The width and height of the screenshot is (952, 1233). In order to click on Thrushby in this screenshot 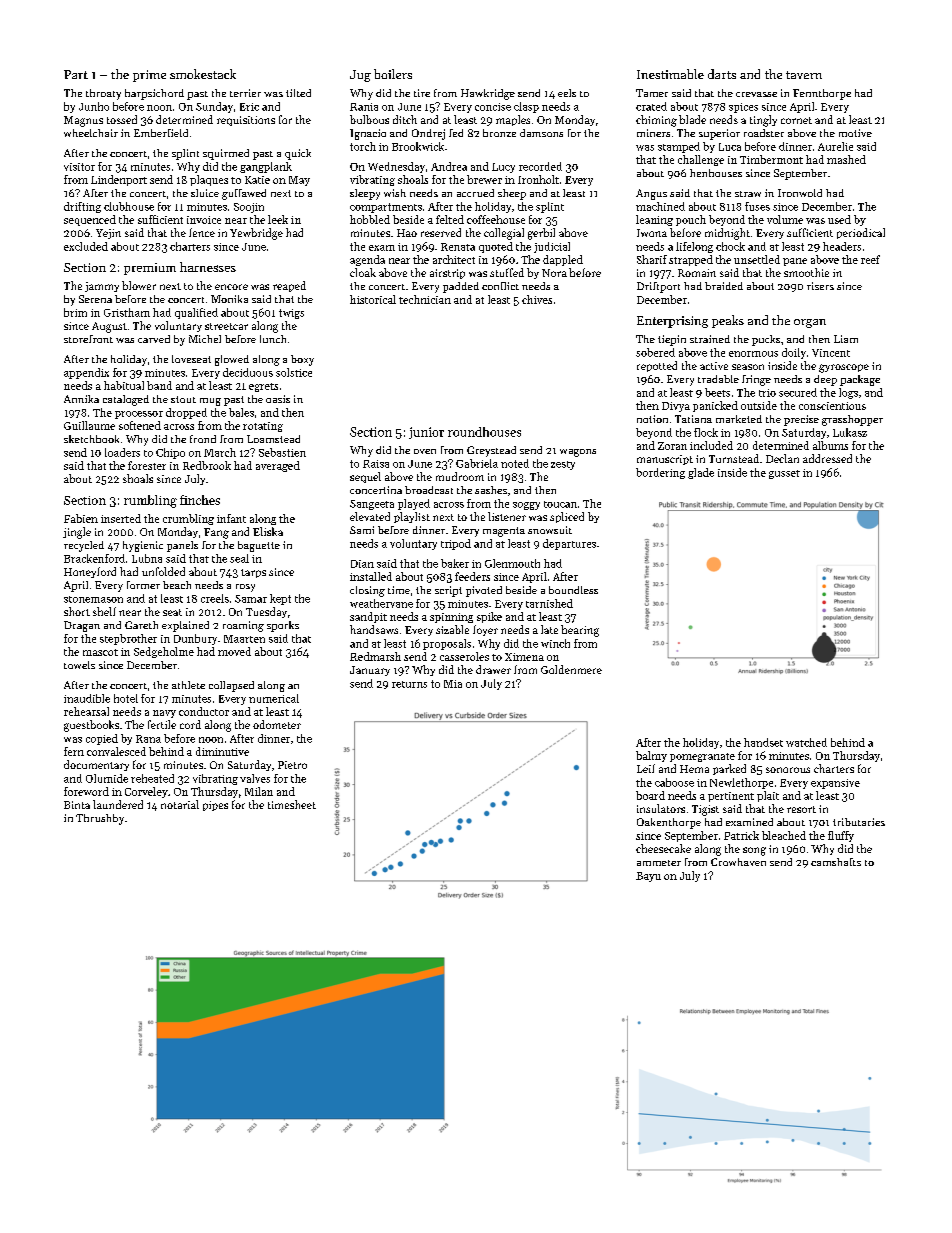, I will do `click(100, 819)`.
